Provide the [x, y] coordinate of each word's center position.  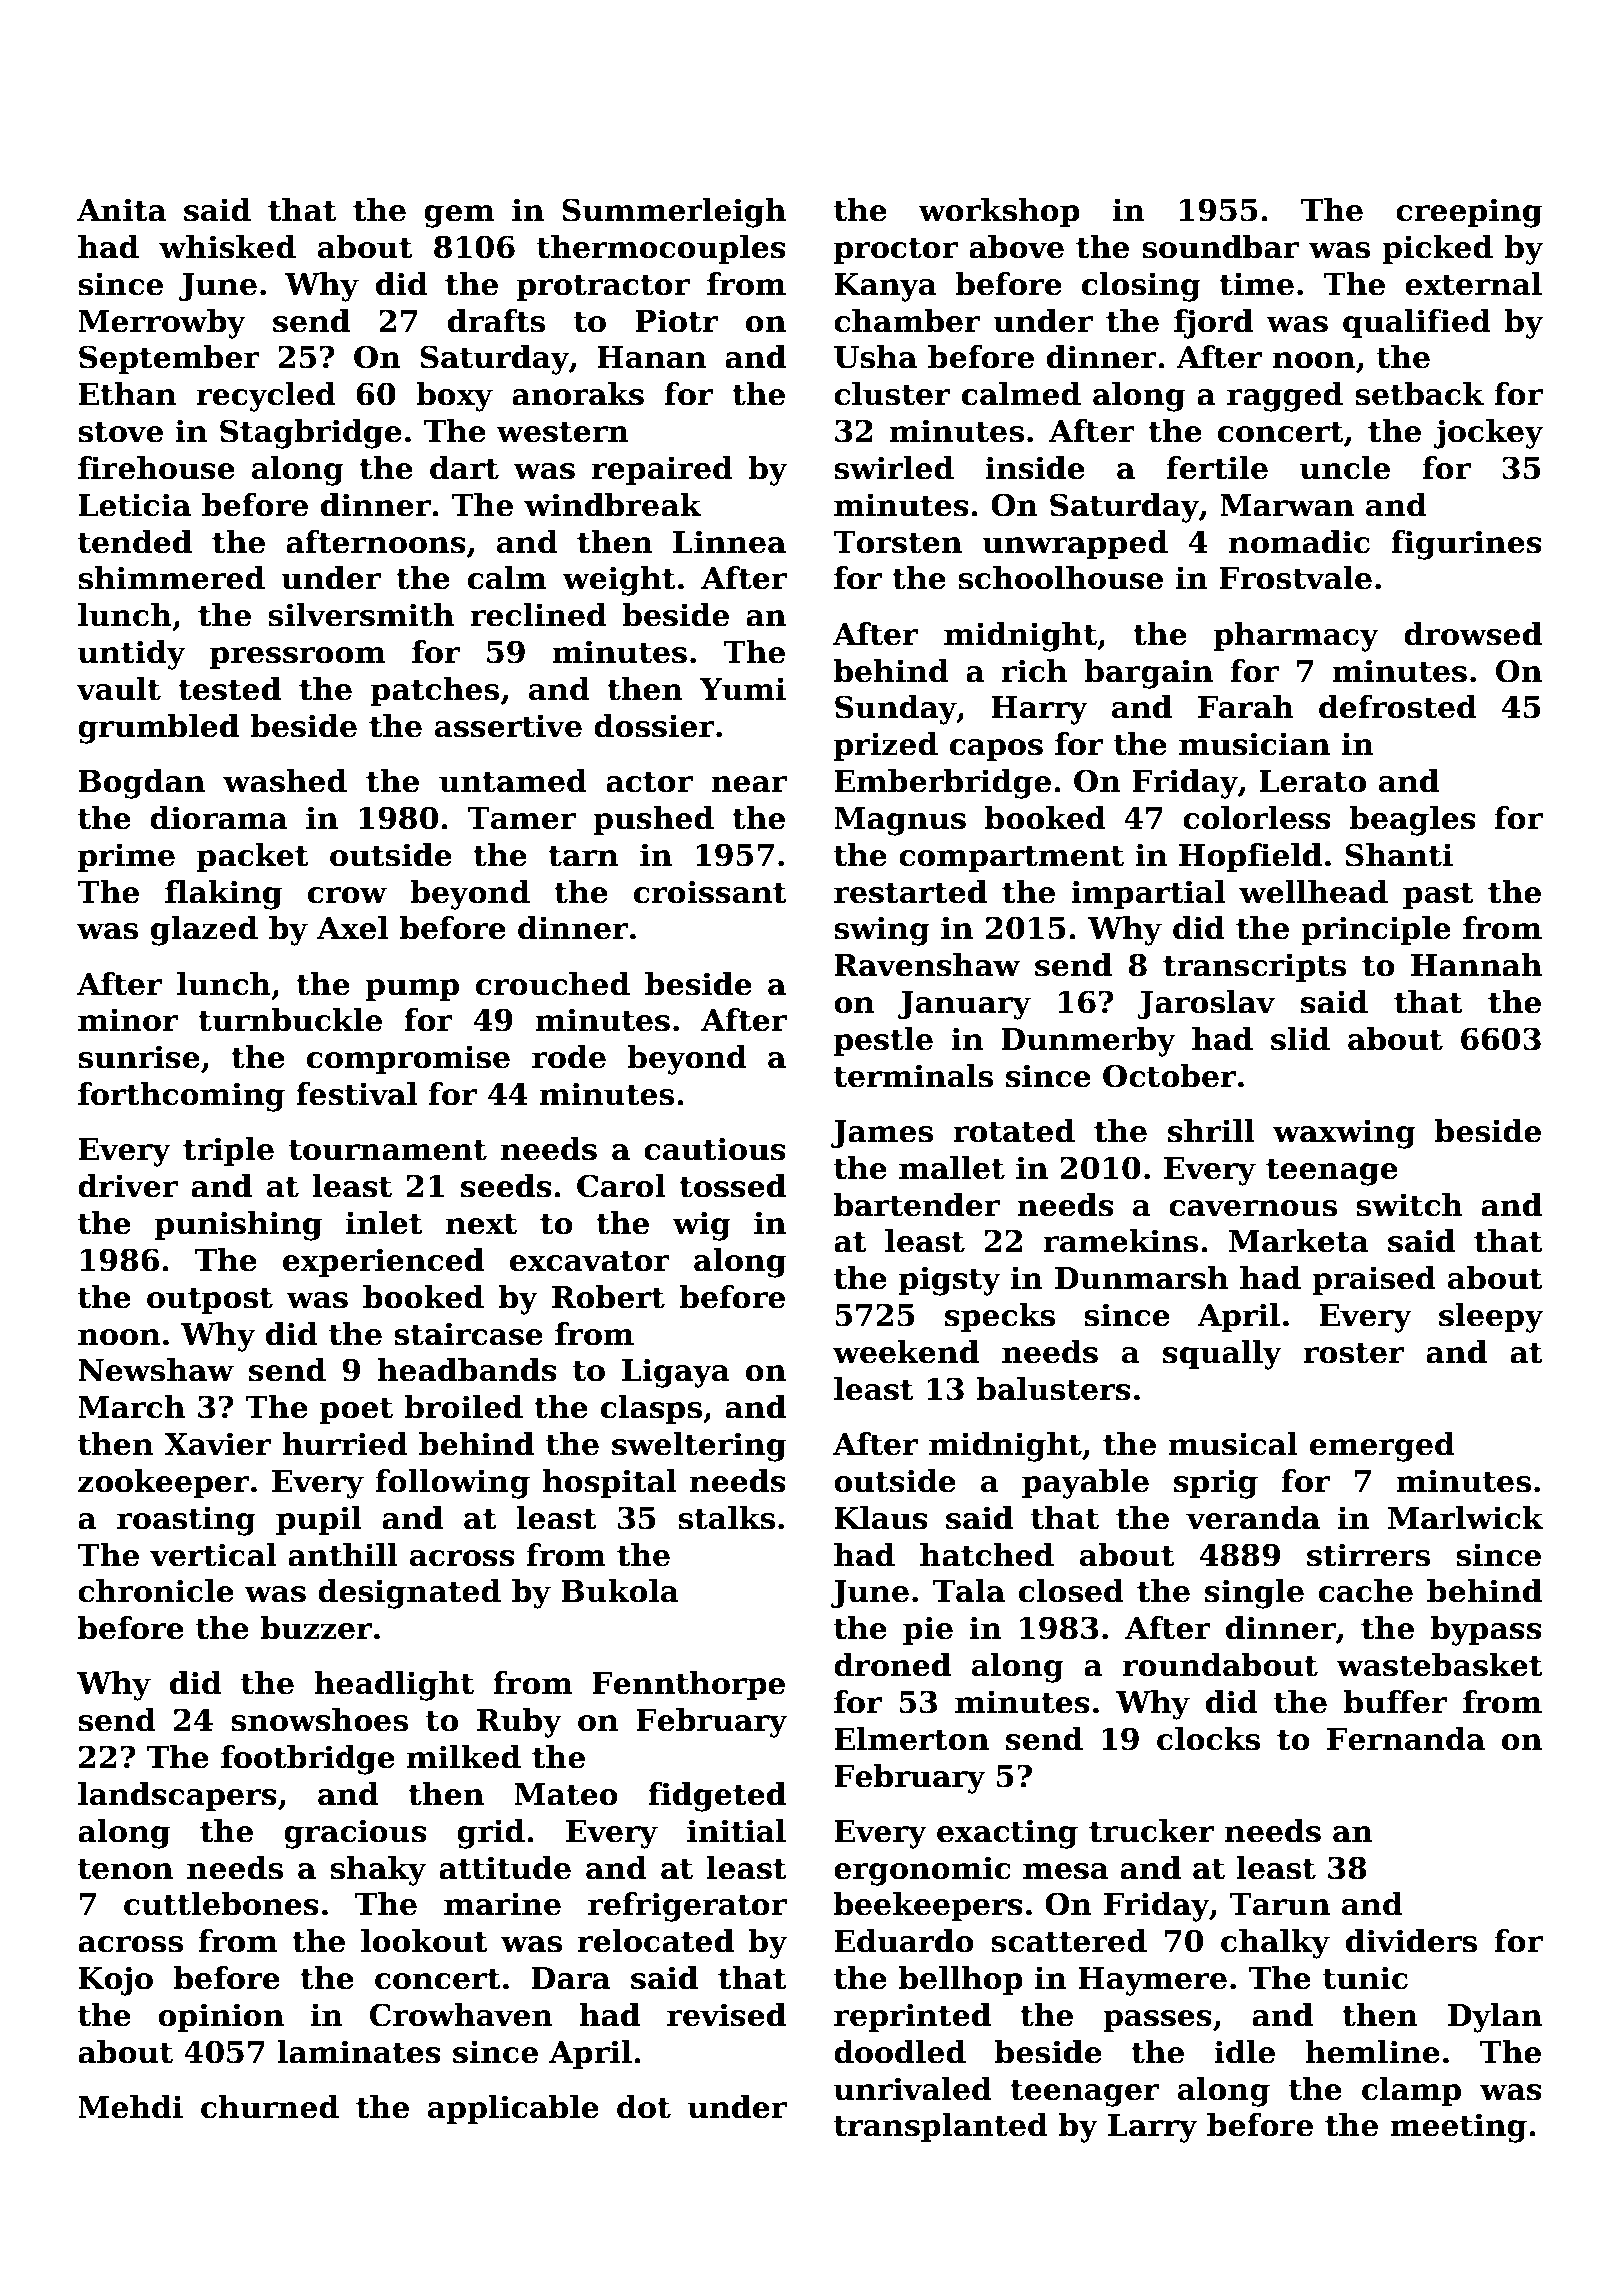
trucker [1151, 1831]
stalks [726, 1518]
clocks [1208, 1739]
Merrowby [162, 324]
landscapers [177, 1796]
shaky [378, 1871]
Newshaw [156, 1370]
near [749, 784]
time [1256, 284]
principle [1376, 930]
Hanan [651, 357]
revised [726, 2015]
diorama [218, 818]
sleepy [1491, 1318]
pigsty [950, 1281]
